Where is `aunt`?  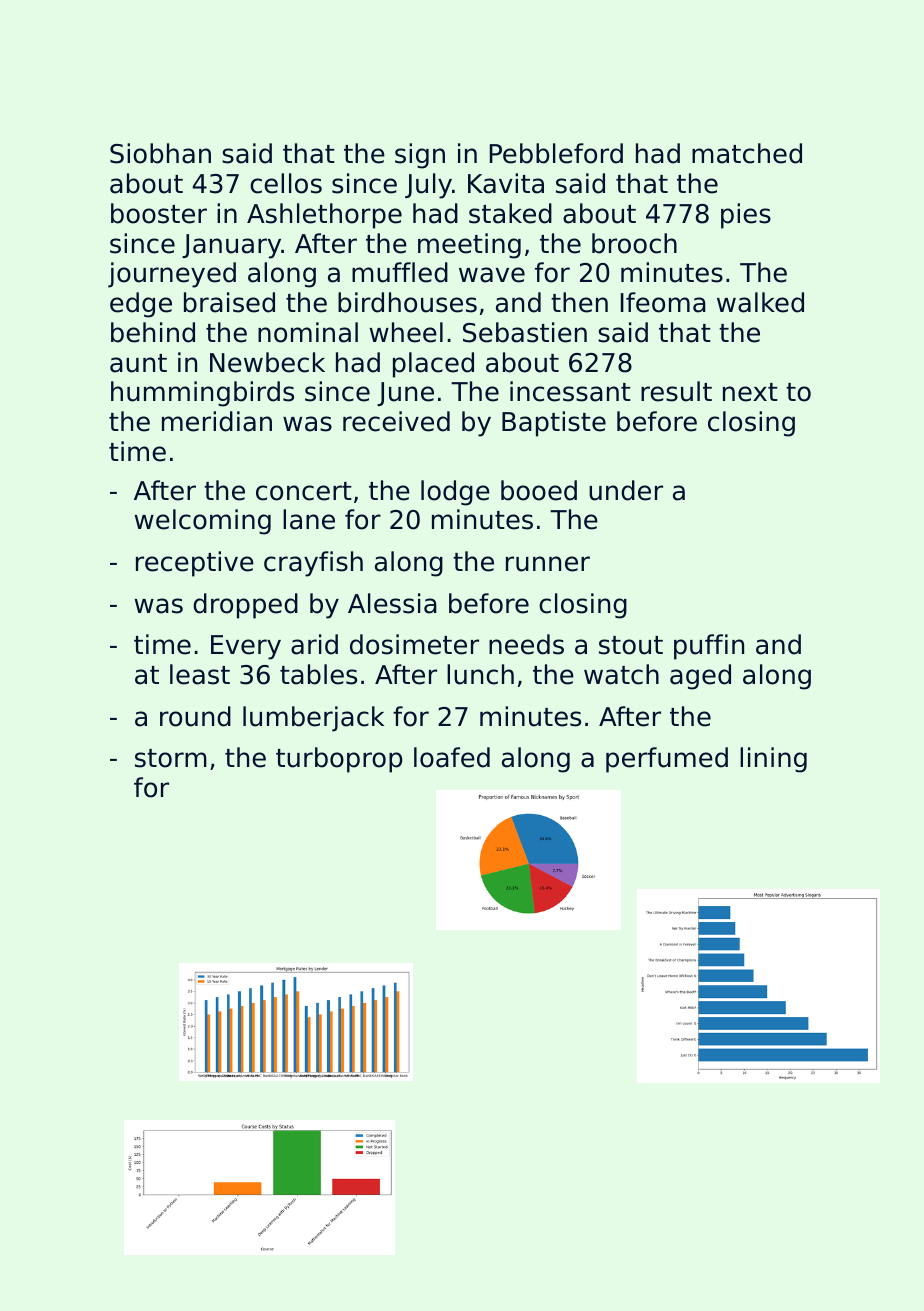 aunt is located at coordinates (138, 363).
